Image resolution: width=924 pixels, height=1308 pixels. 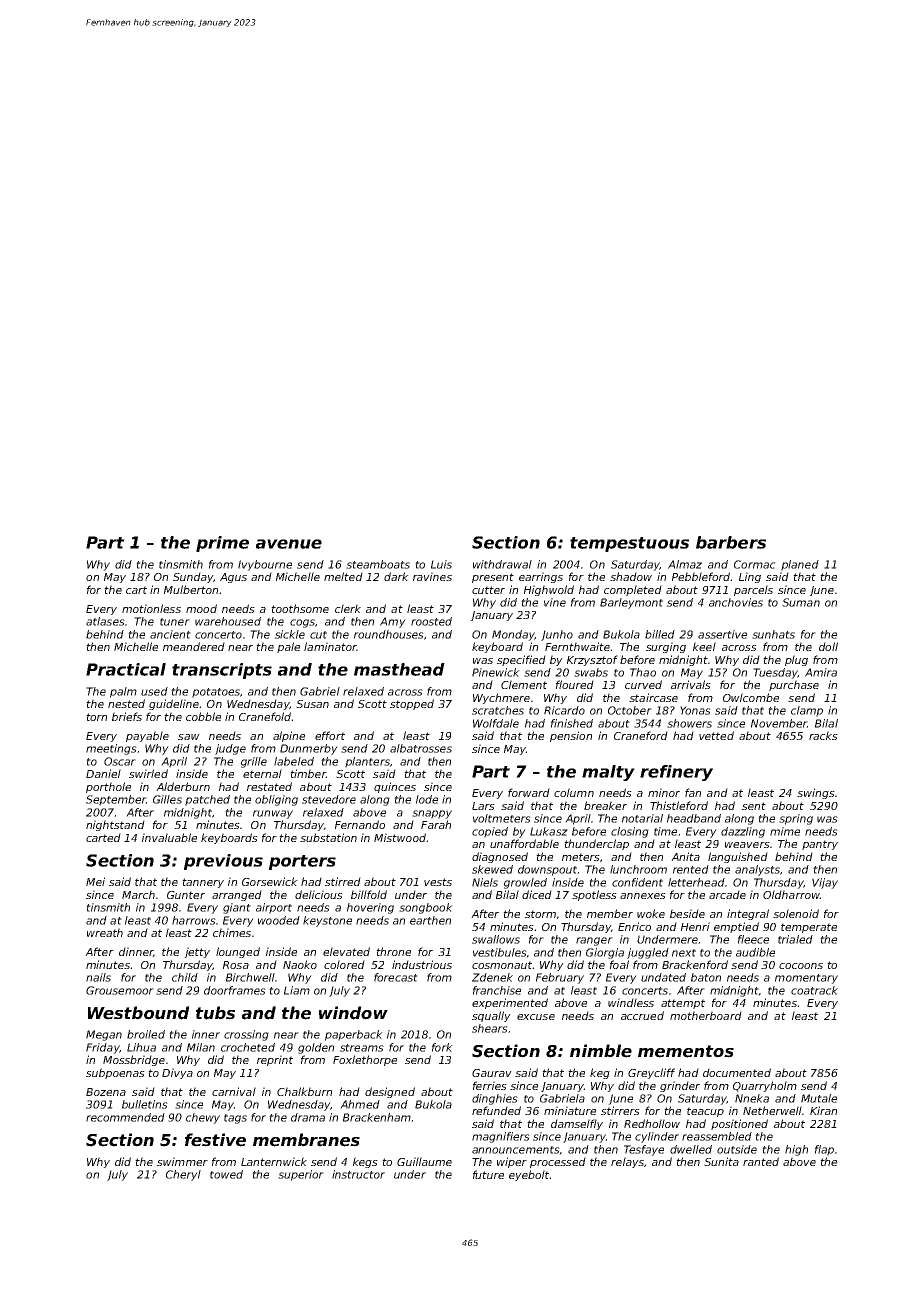 What do you see at coordinates (492, 977) in the screenshot?
I see `Zdenek` at bounding box center [492, 977].
